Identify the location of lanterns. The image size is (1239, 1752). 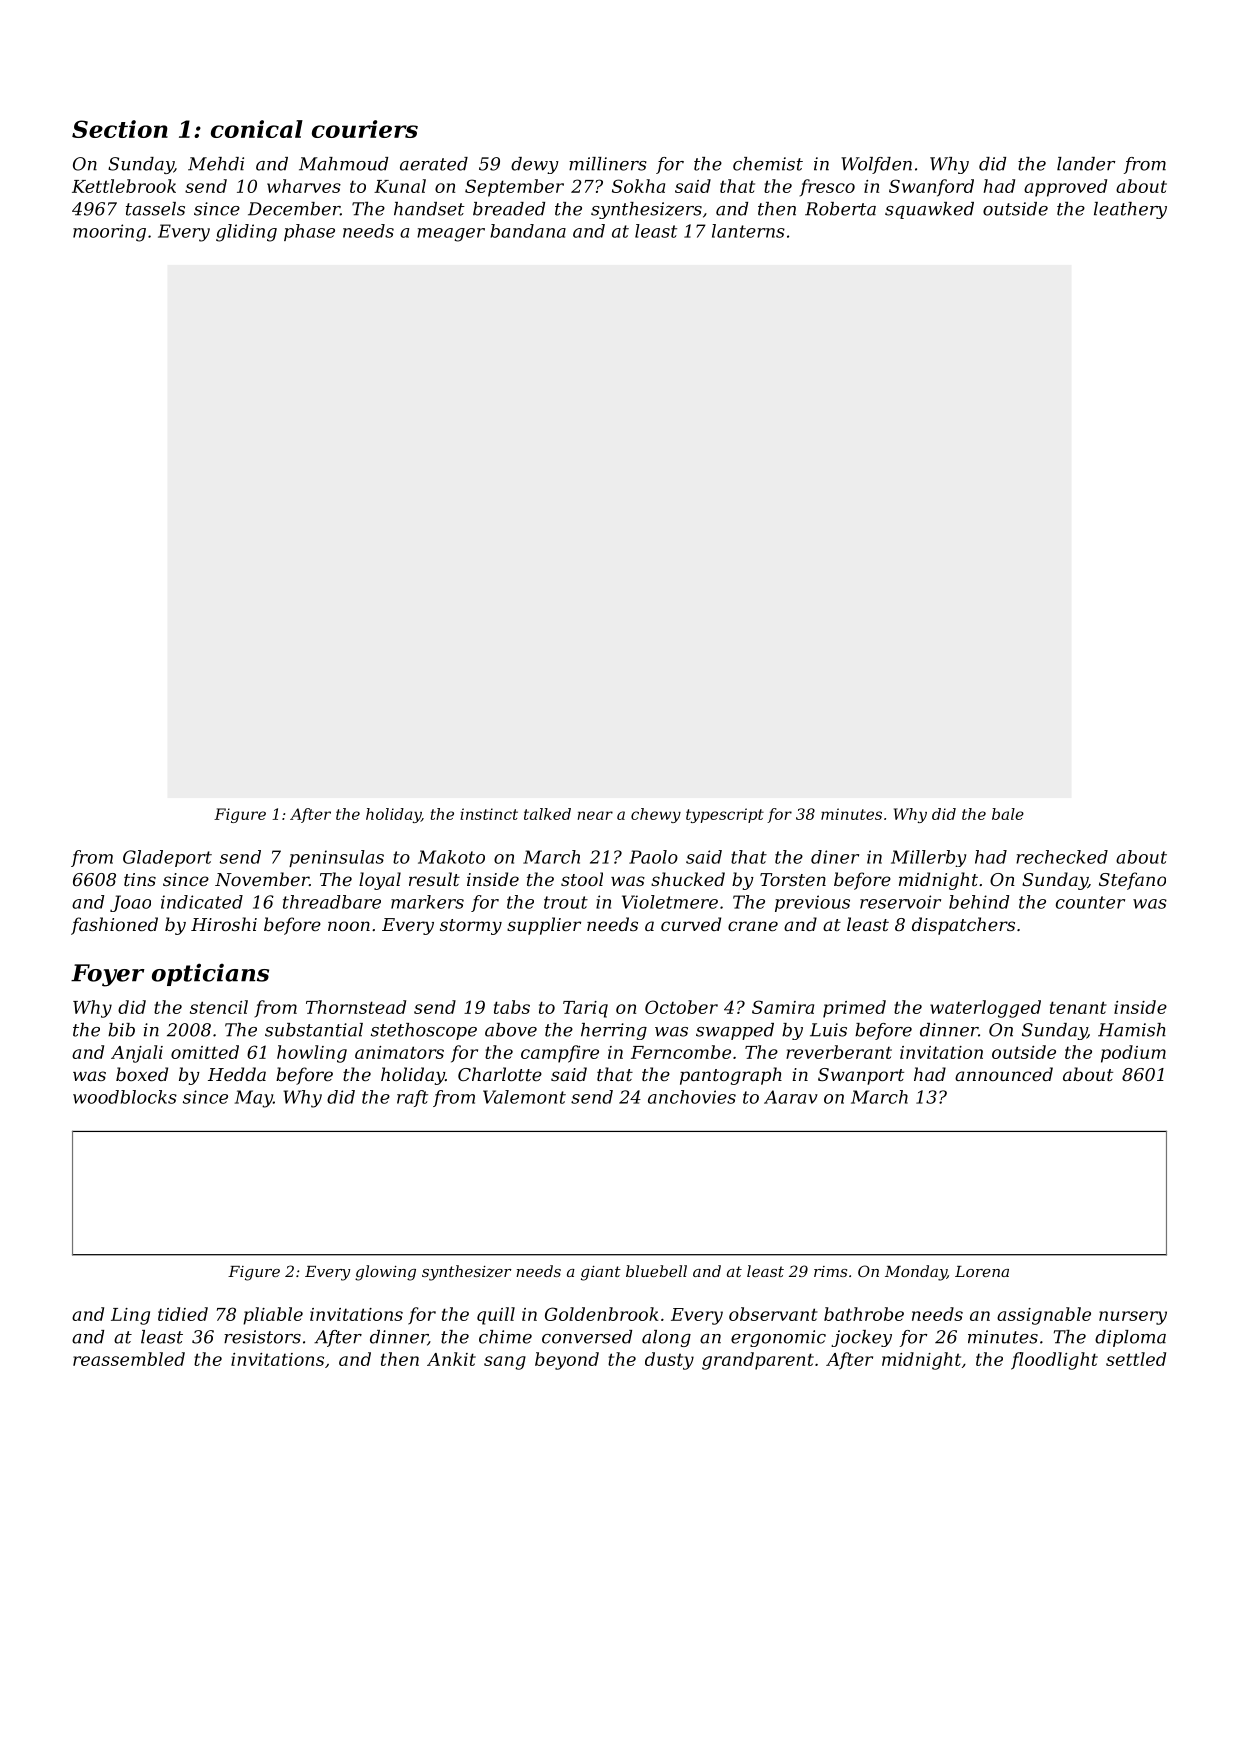
(748, 231).
